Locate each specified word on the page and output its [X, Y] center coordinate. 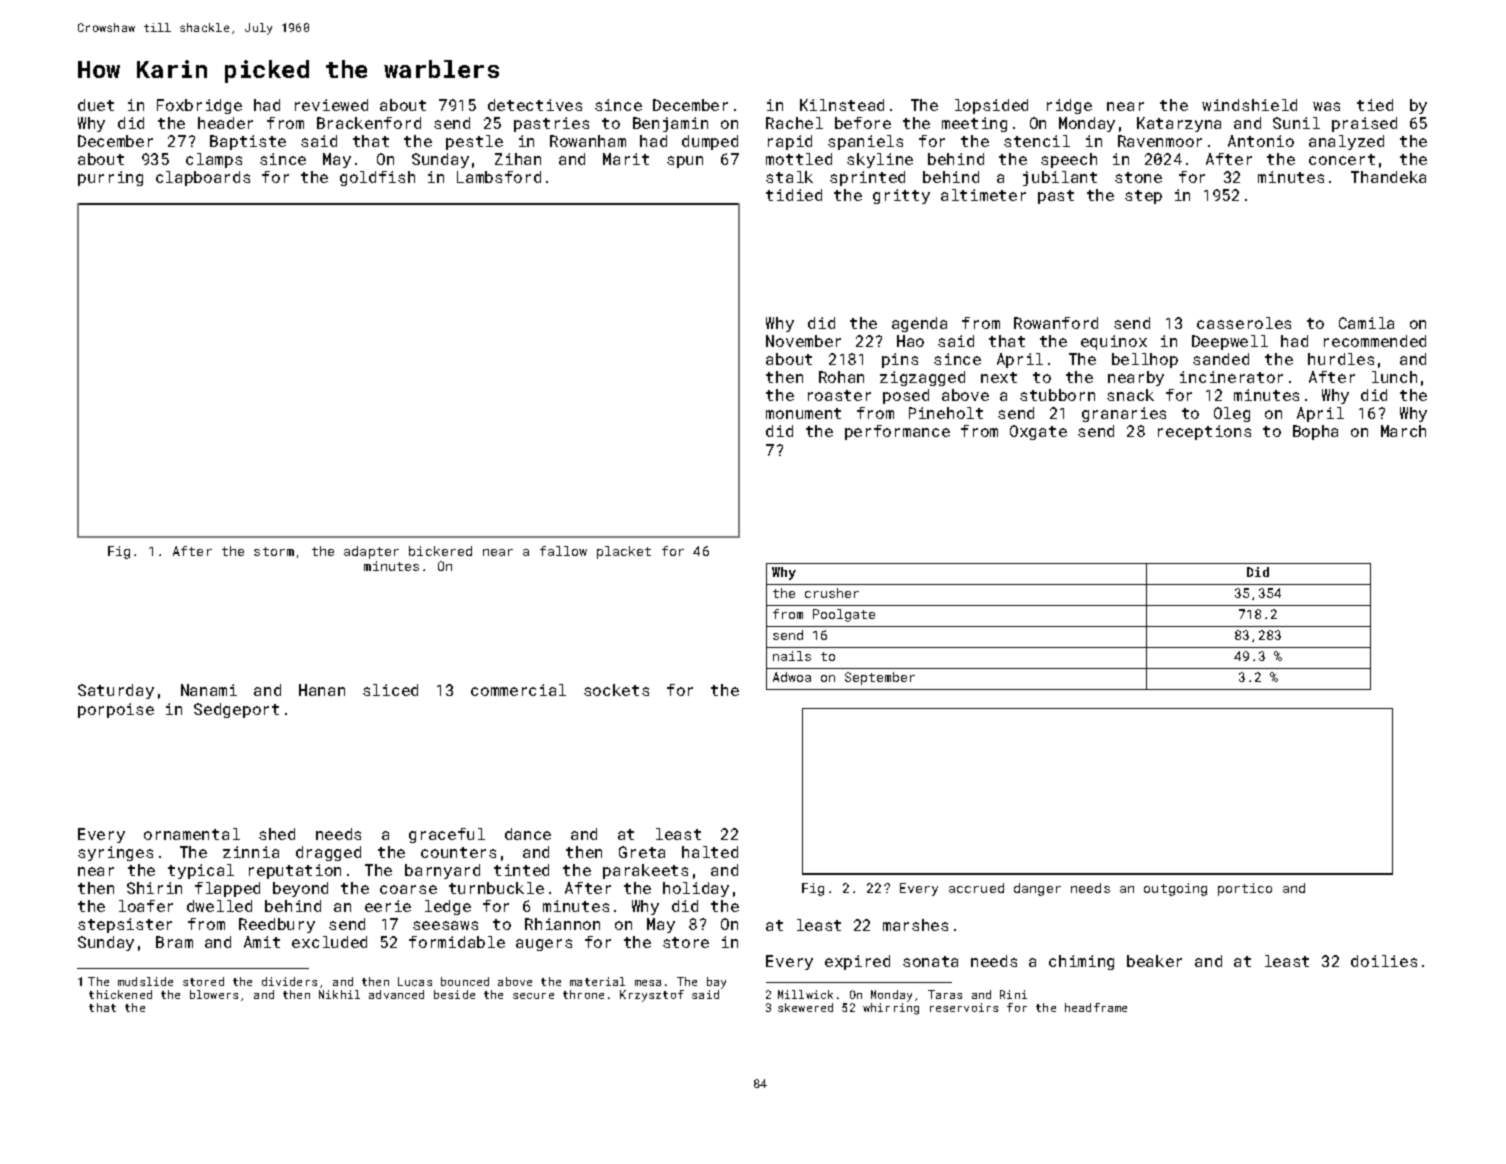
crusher [832, 593]
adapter [371, 552]
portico [1245, 889]
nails [792, 656]
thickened [120, 994]
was [1326, 106]
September [880, 678]
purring [110, 178]
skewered [805, 1007]
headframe [1096, 1007]
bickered [440, 551]
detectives [535, 105]
